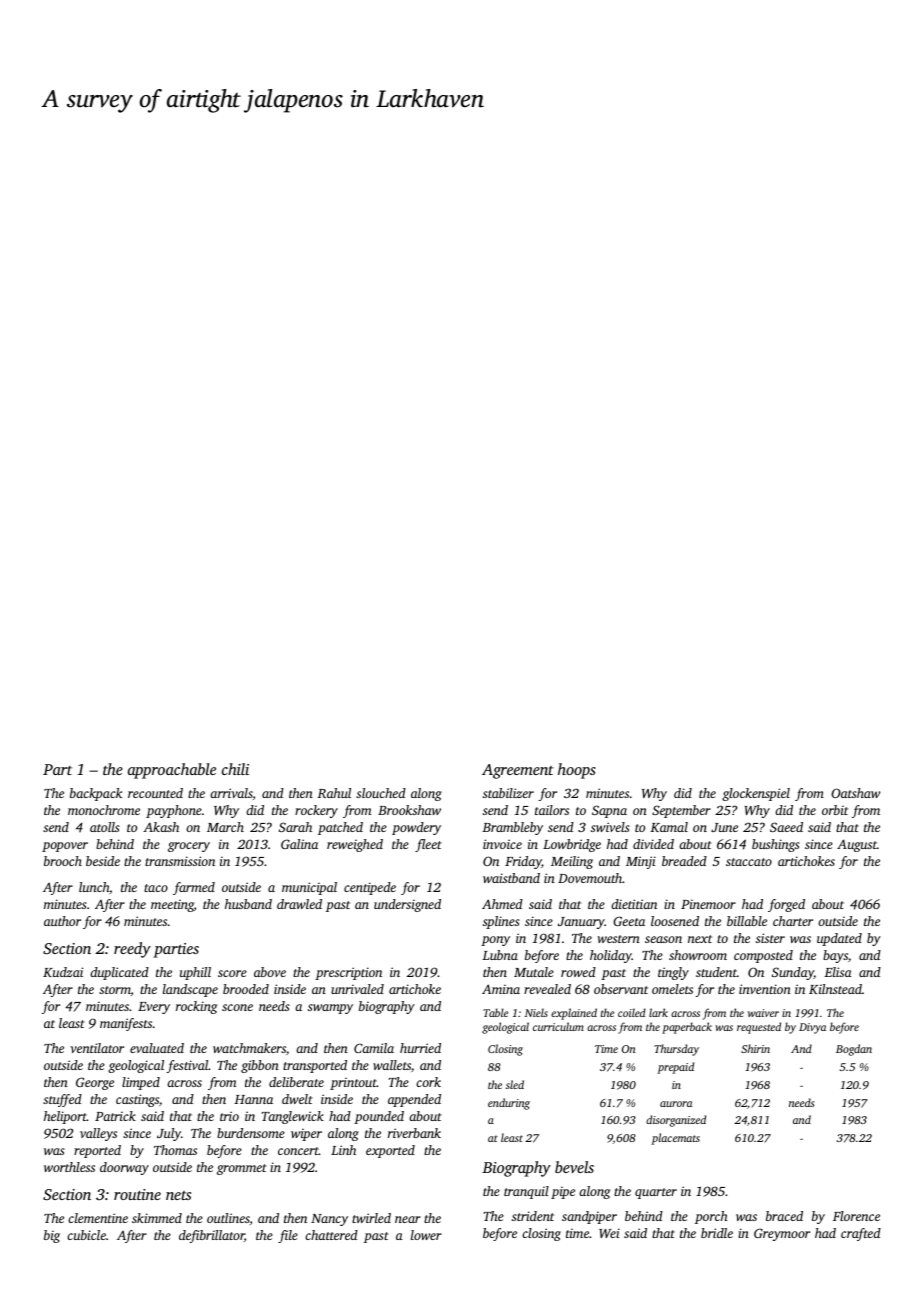  Describe the element at coordinates (663, 939) in the screenshot. I see `season` at that location.
